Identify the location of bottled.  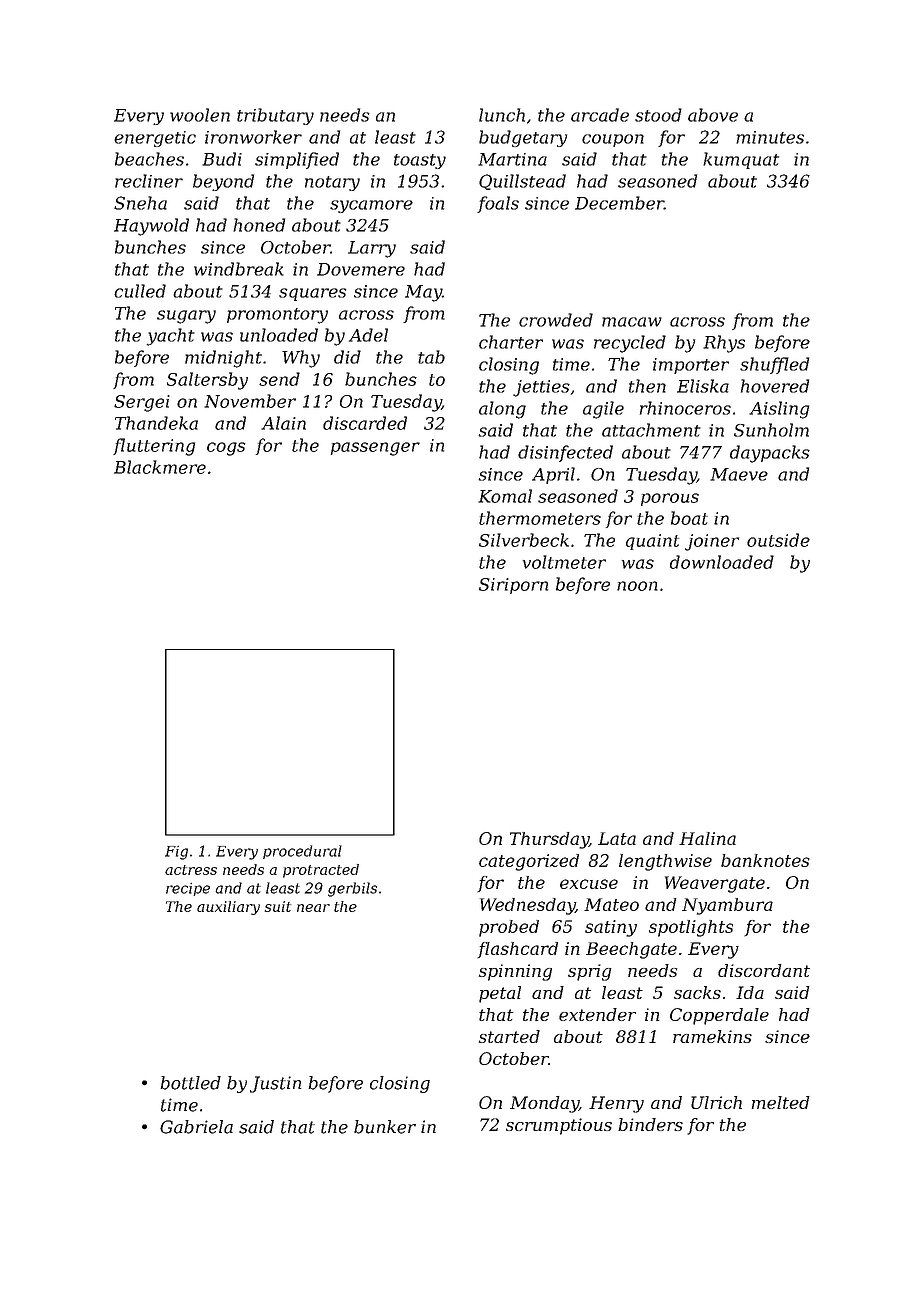
(190, 1083).
